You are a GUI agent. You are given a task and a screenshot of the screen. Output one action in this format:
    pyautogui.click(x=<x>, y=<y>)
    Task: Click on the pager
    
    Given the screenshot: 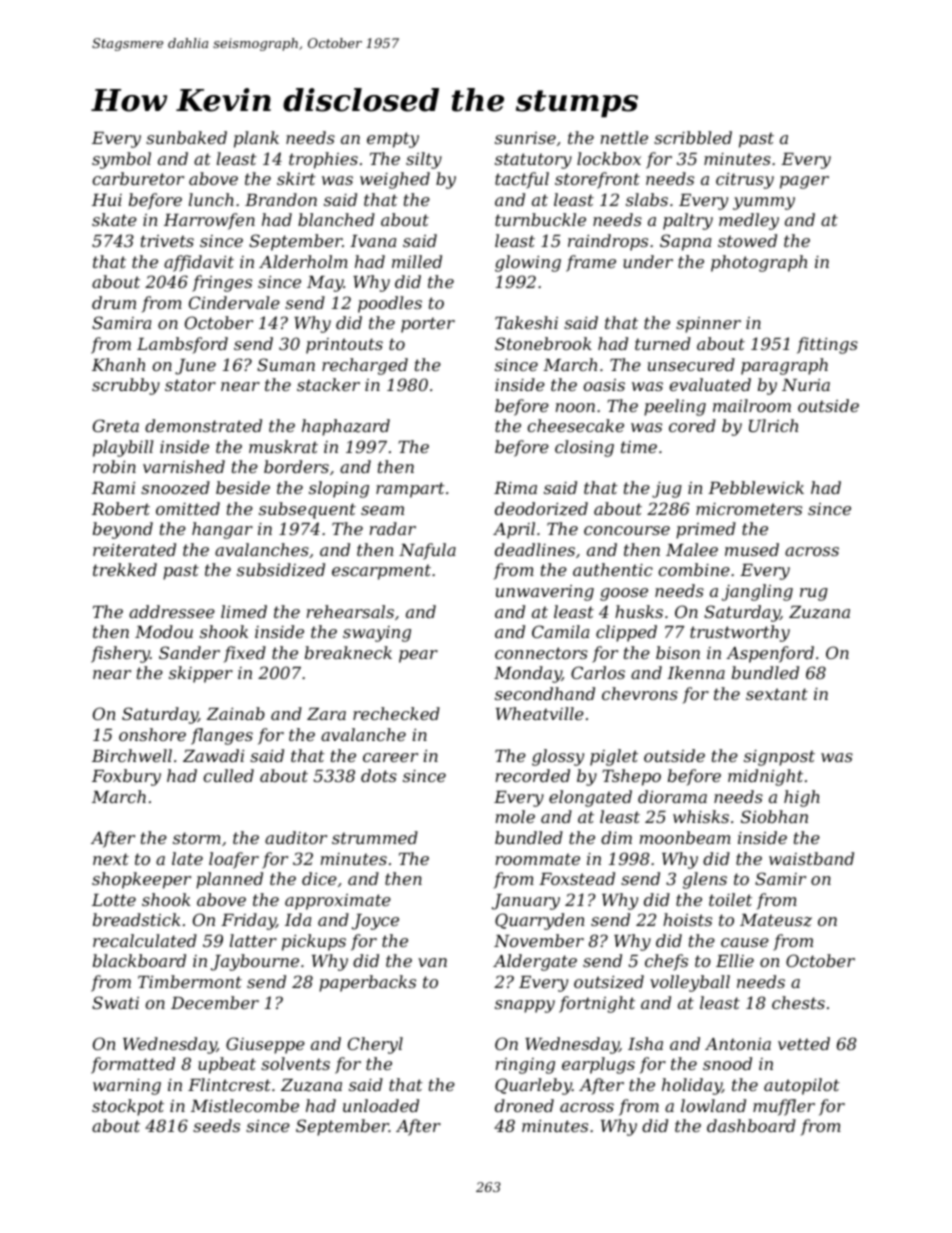 What is the action you would take?
    pyautogui.click(x=804, y=182)
